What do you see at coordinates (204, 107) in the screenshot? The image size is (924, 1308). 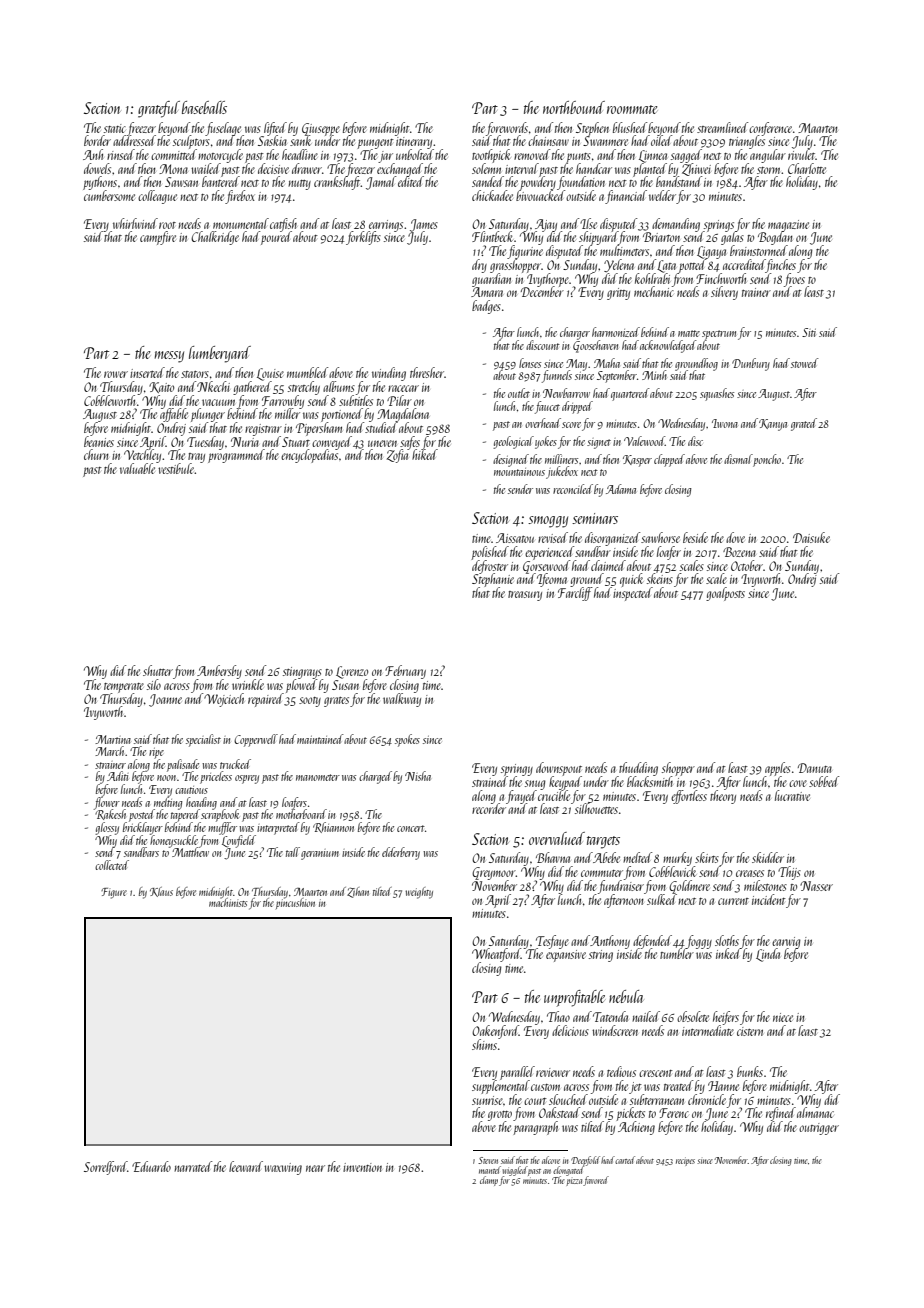 I see `baseballs` at bounding box center [204, 107].
